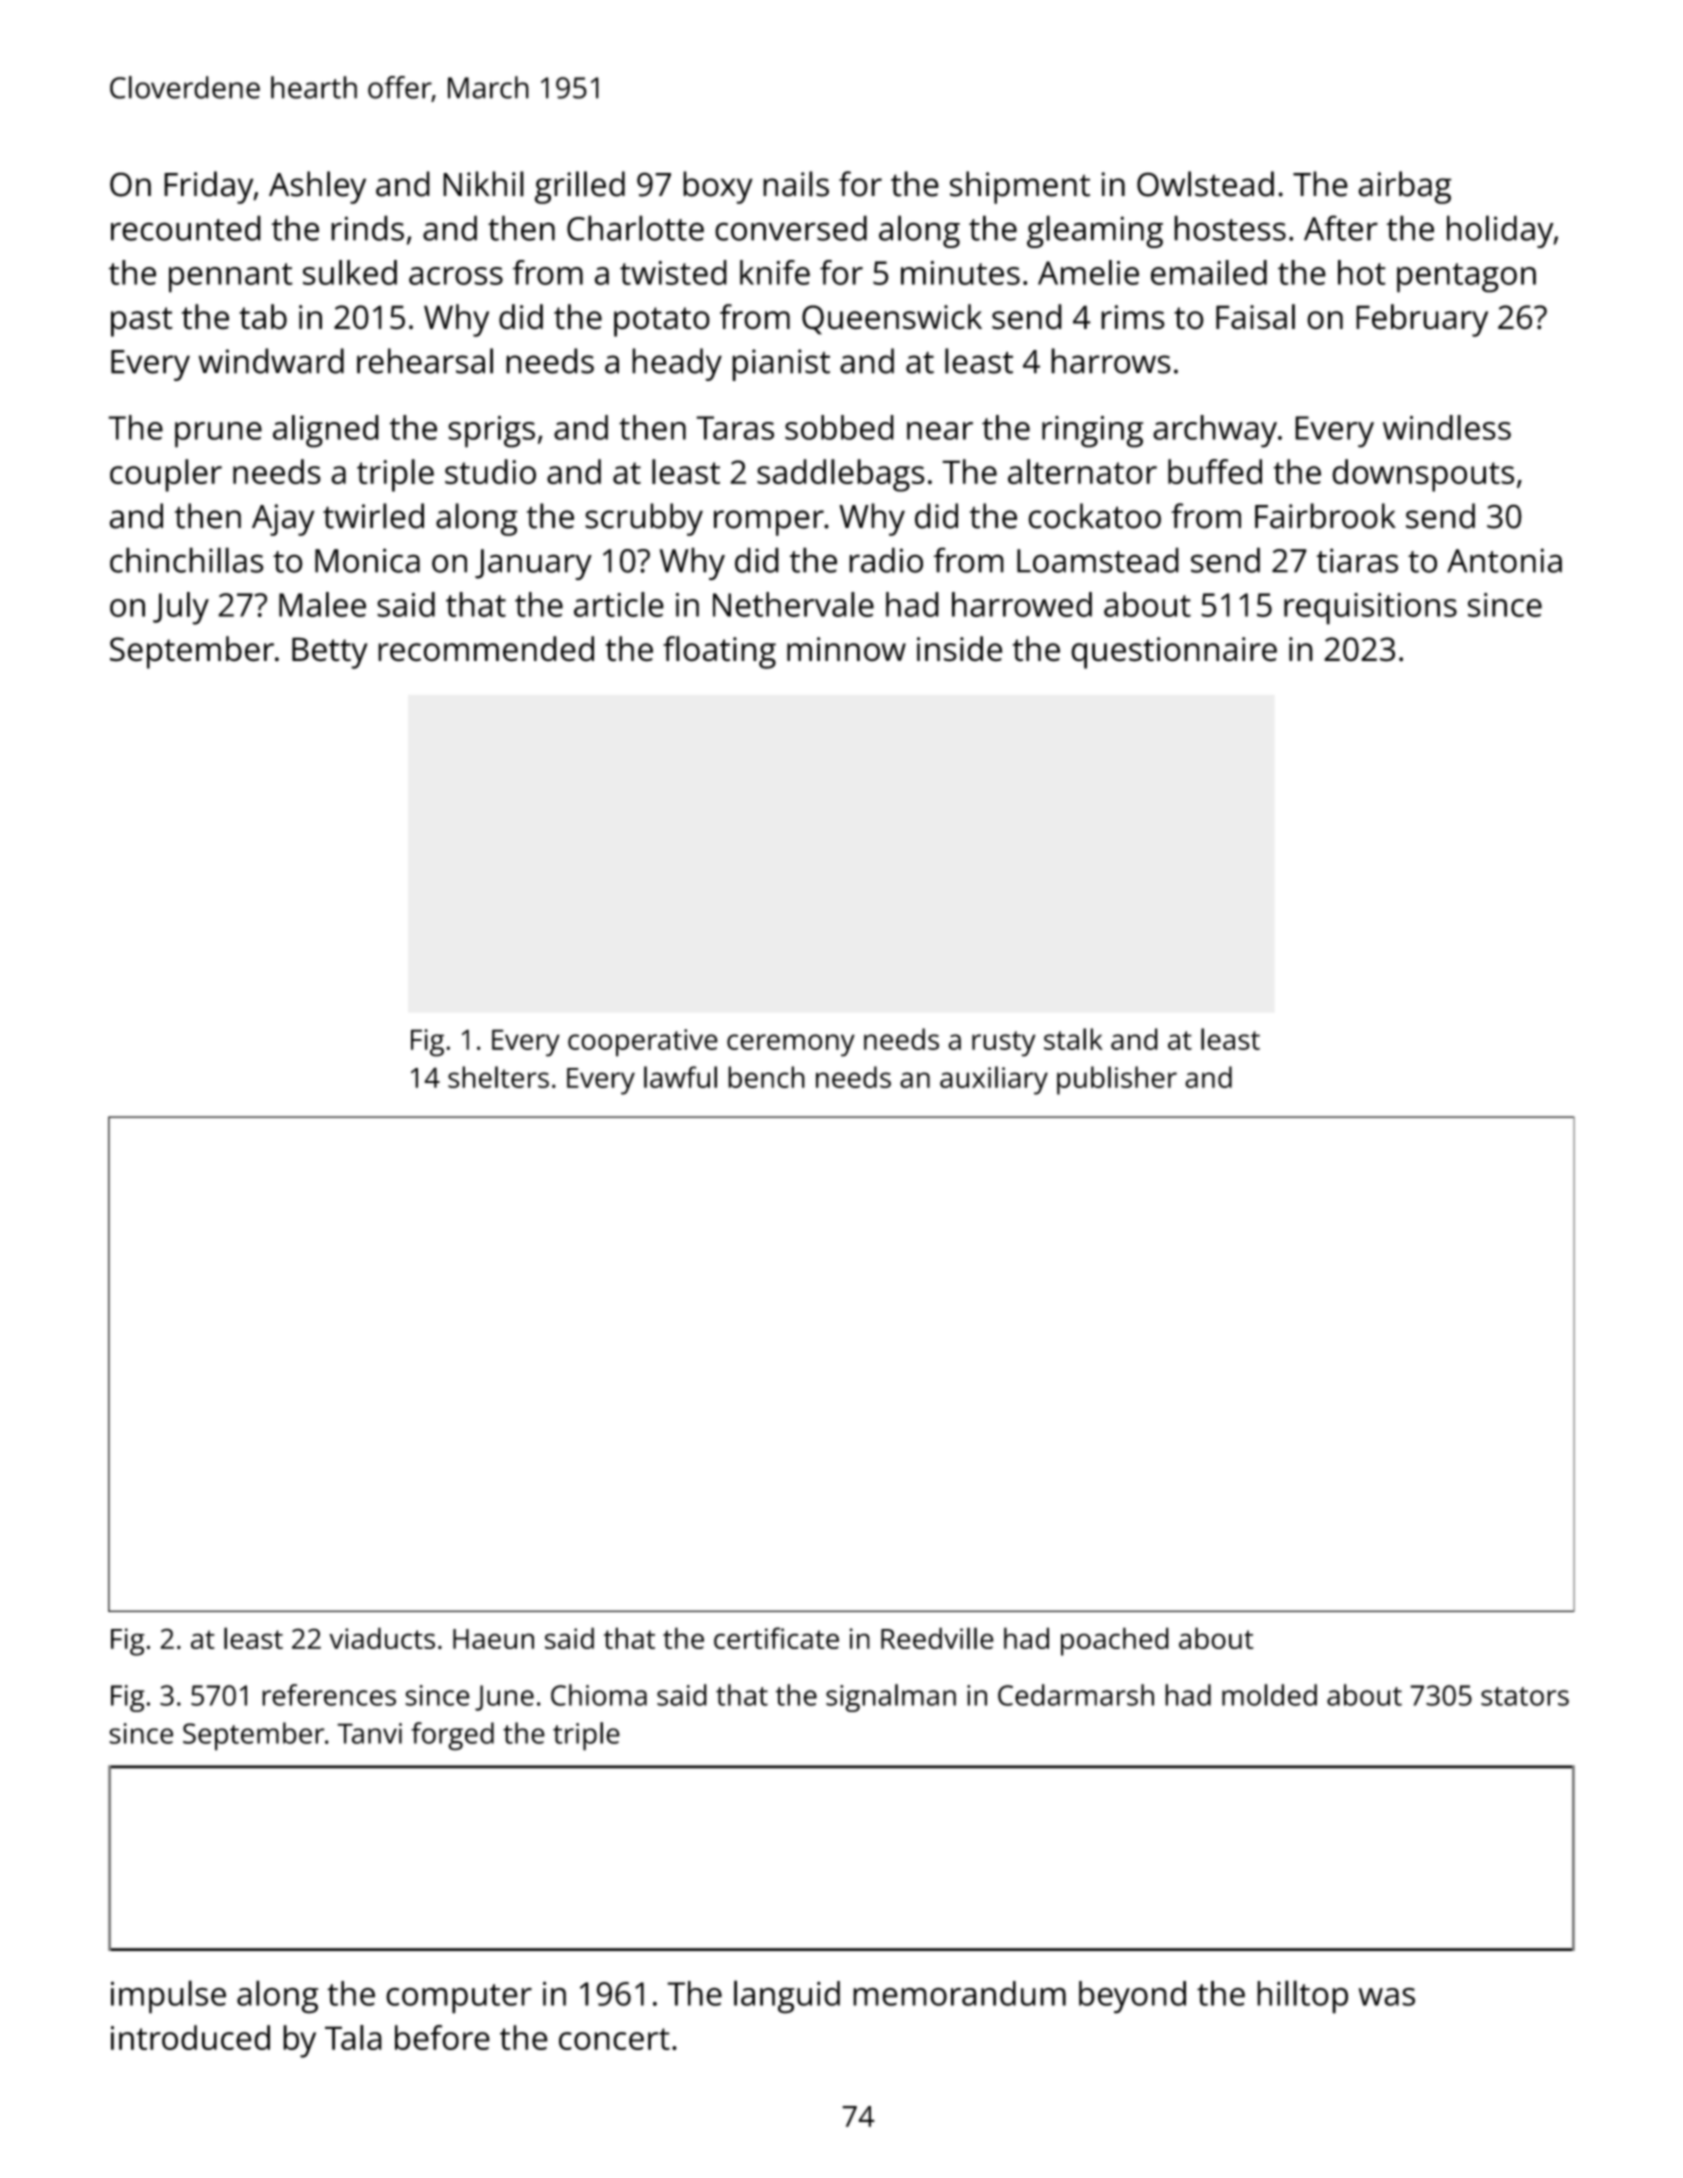 The width and height of the document is (1683, 2178). What do you see at coordinates (959, 1993) in the document?
I see `memorandum` at bounding box center [959, 1993].
